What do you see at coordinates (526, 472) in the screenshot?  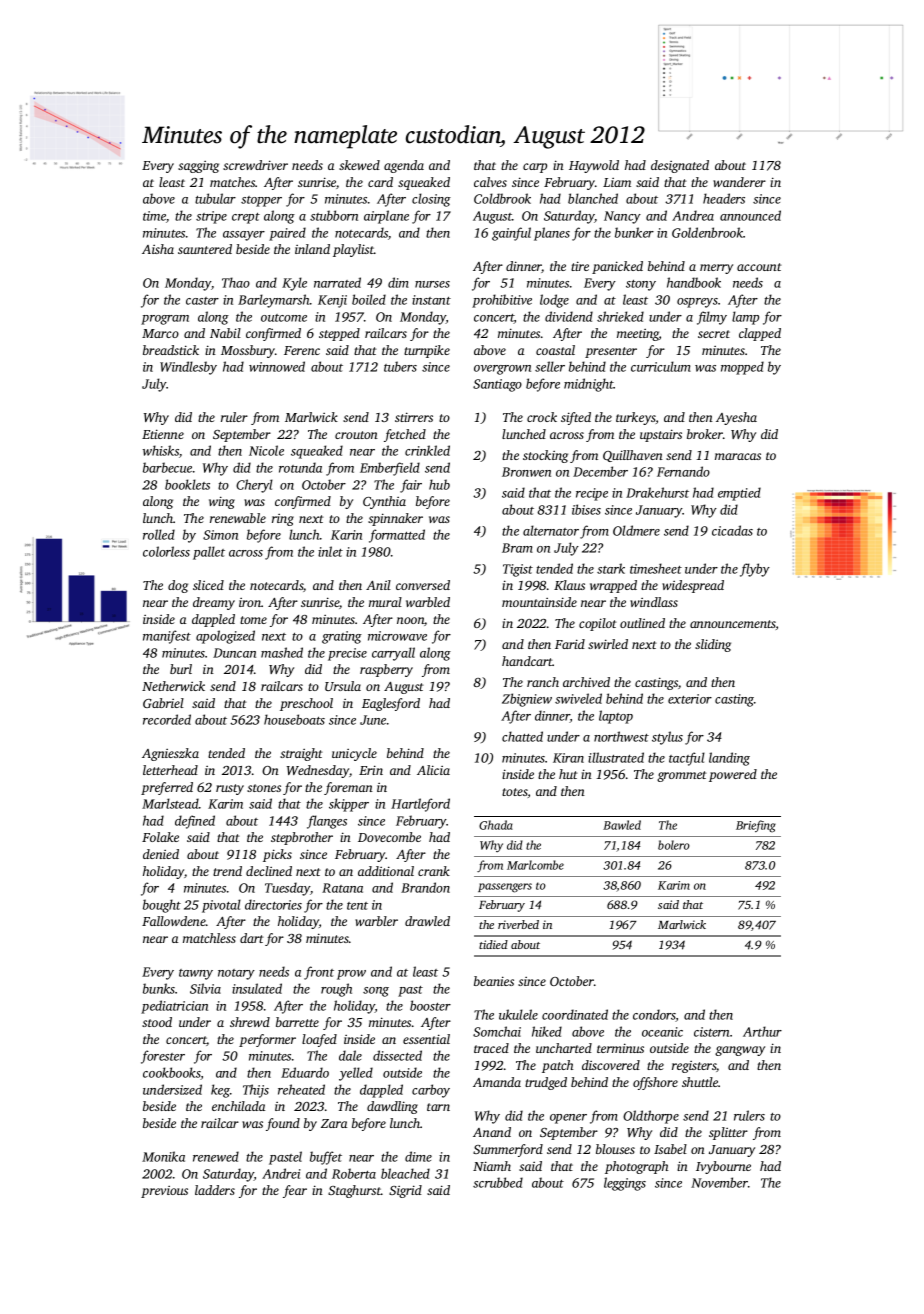 I see `Bronwen` at bounding box center [526, 472].
